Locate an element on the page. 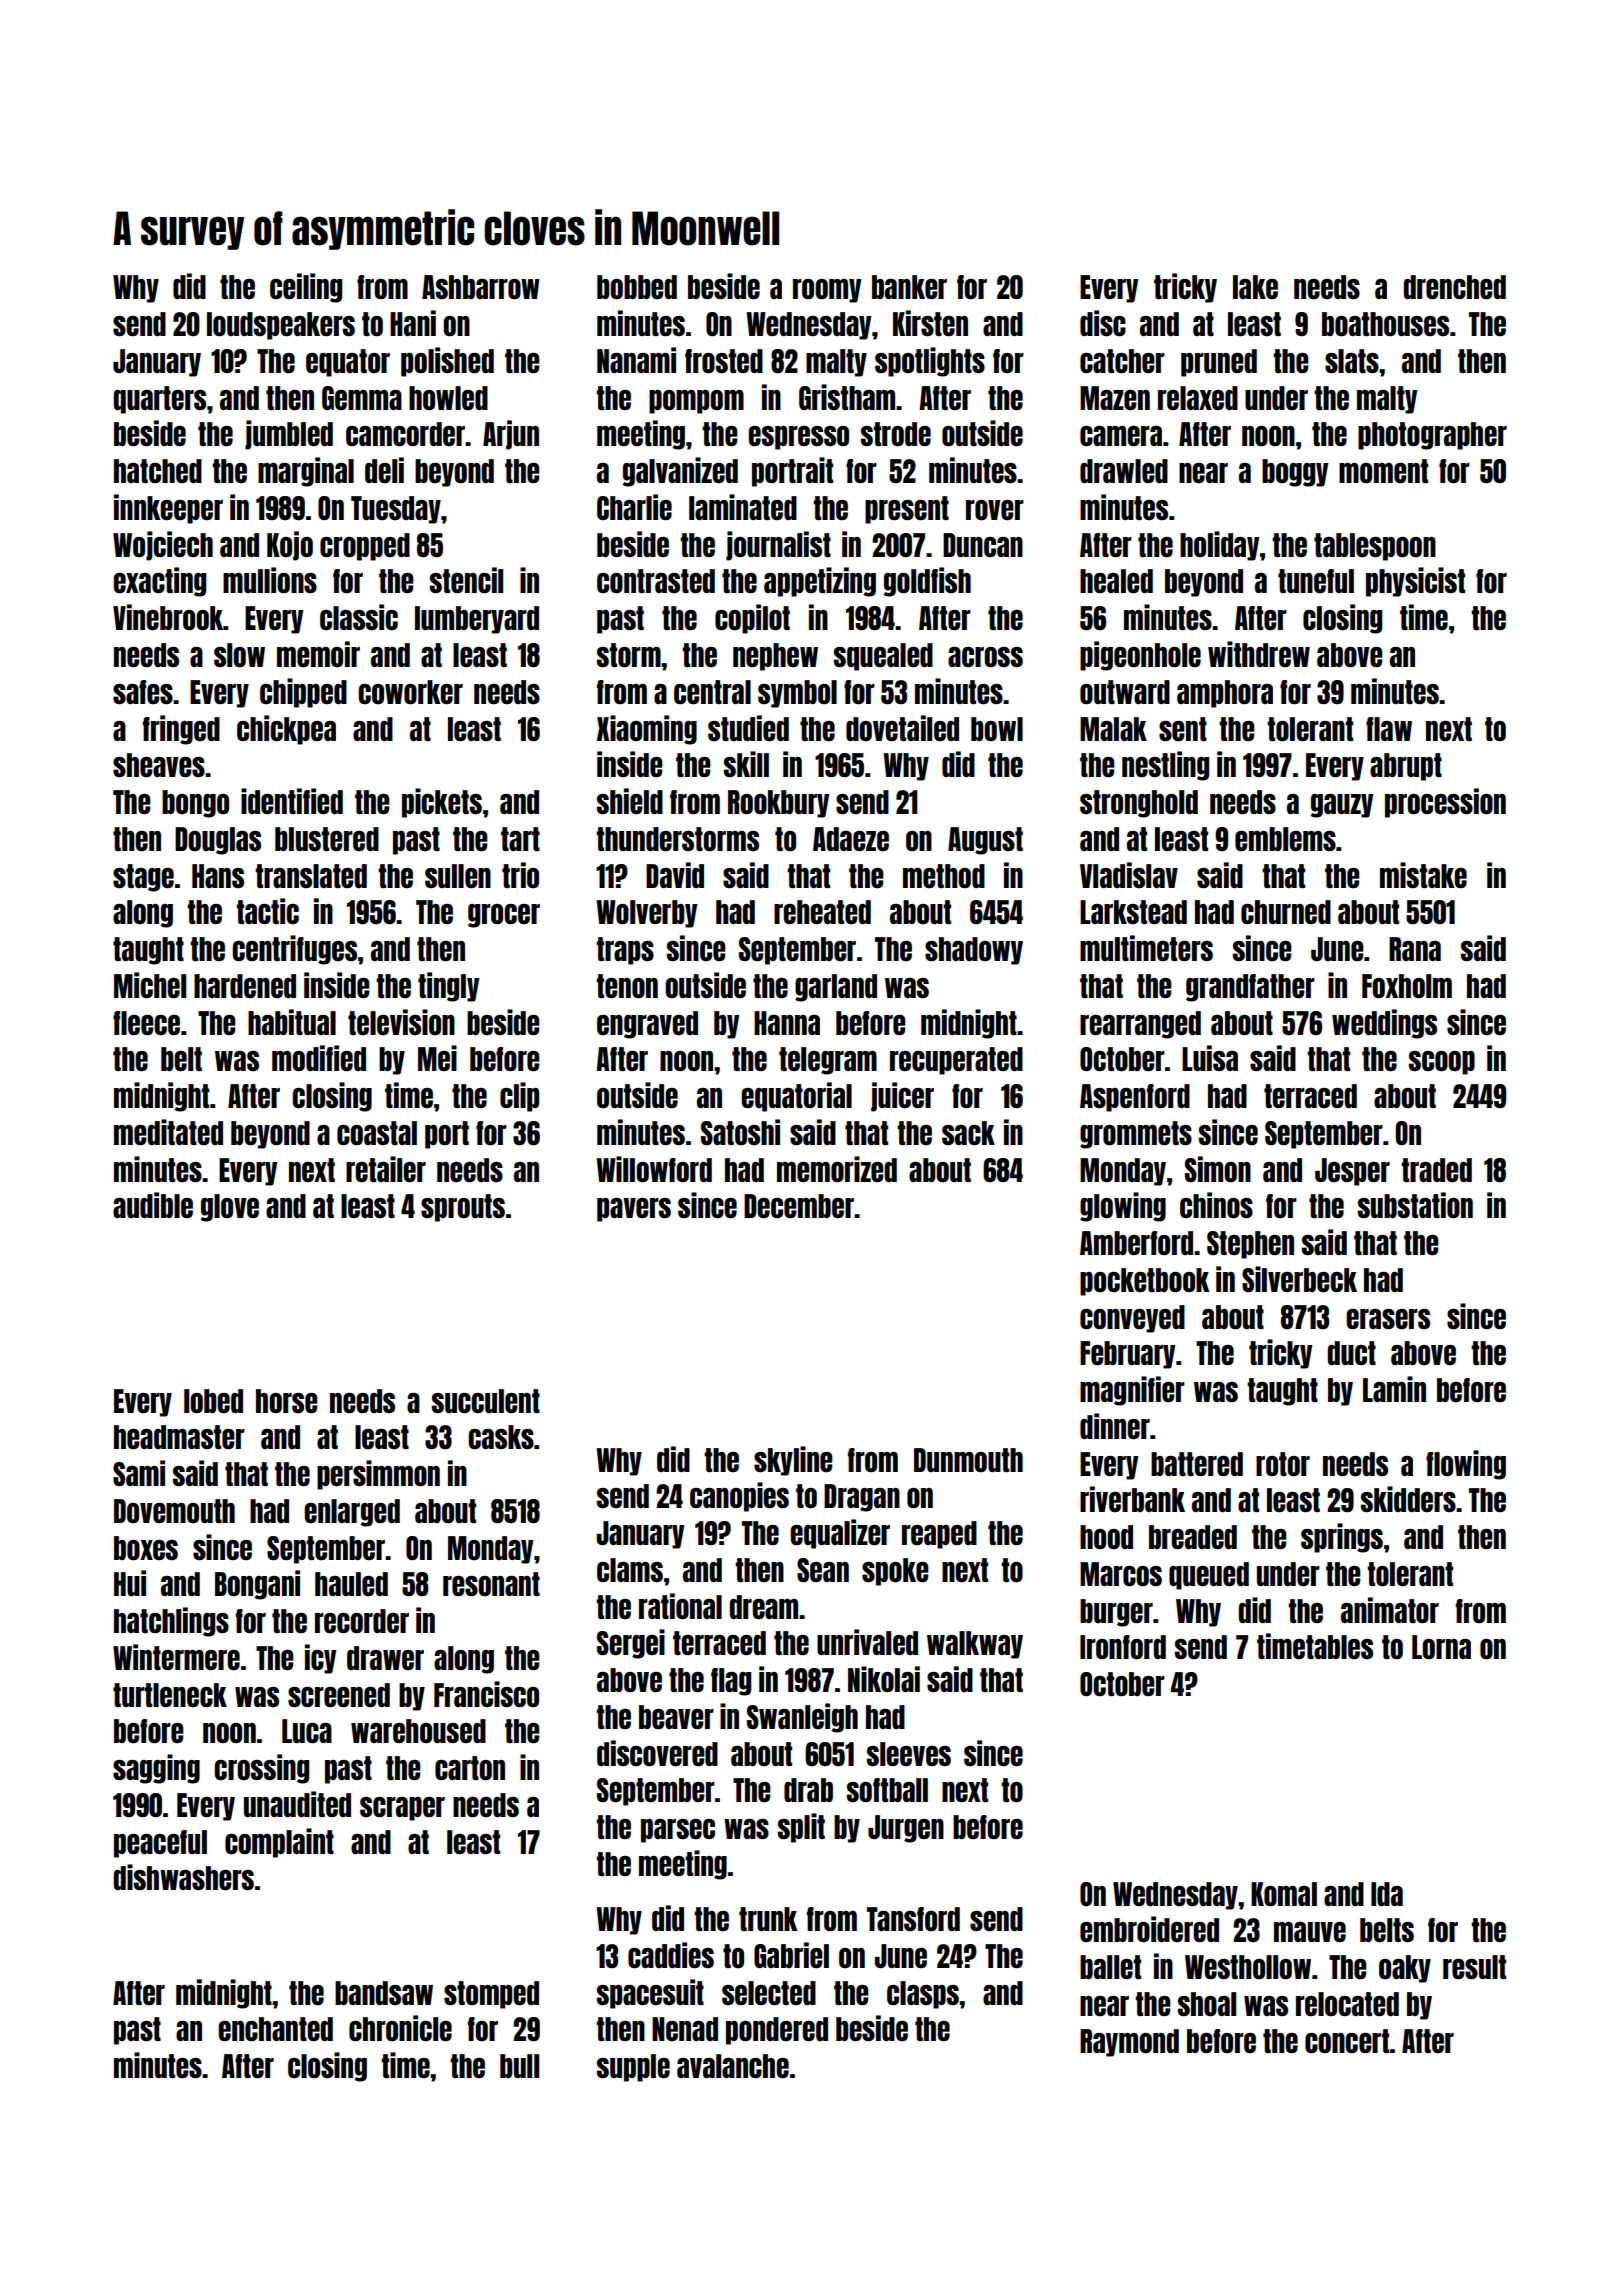 This page has height=2292, width=1620. supple is located at coordinates (633, 2068).
